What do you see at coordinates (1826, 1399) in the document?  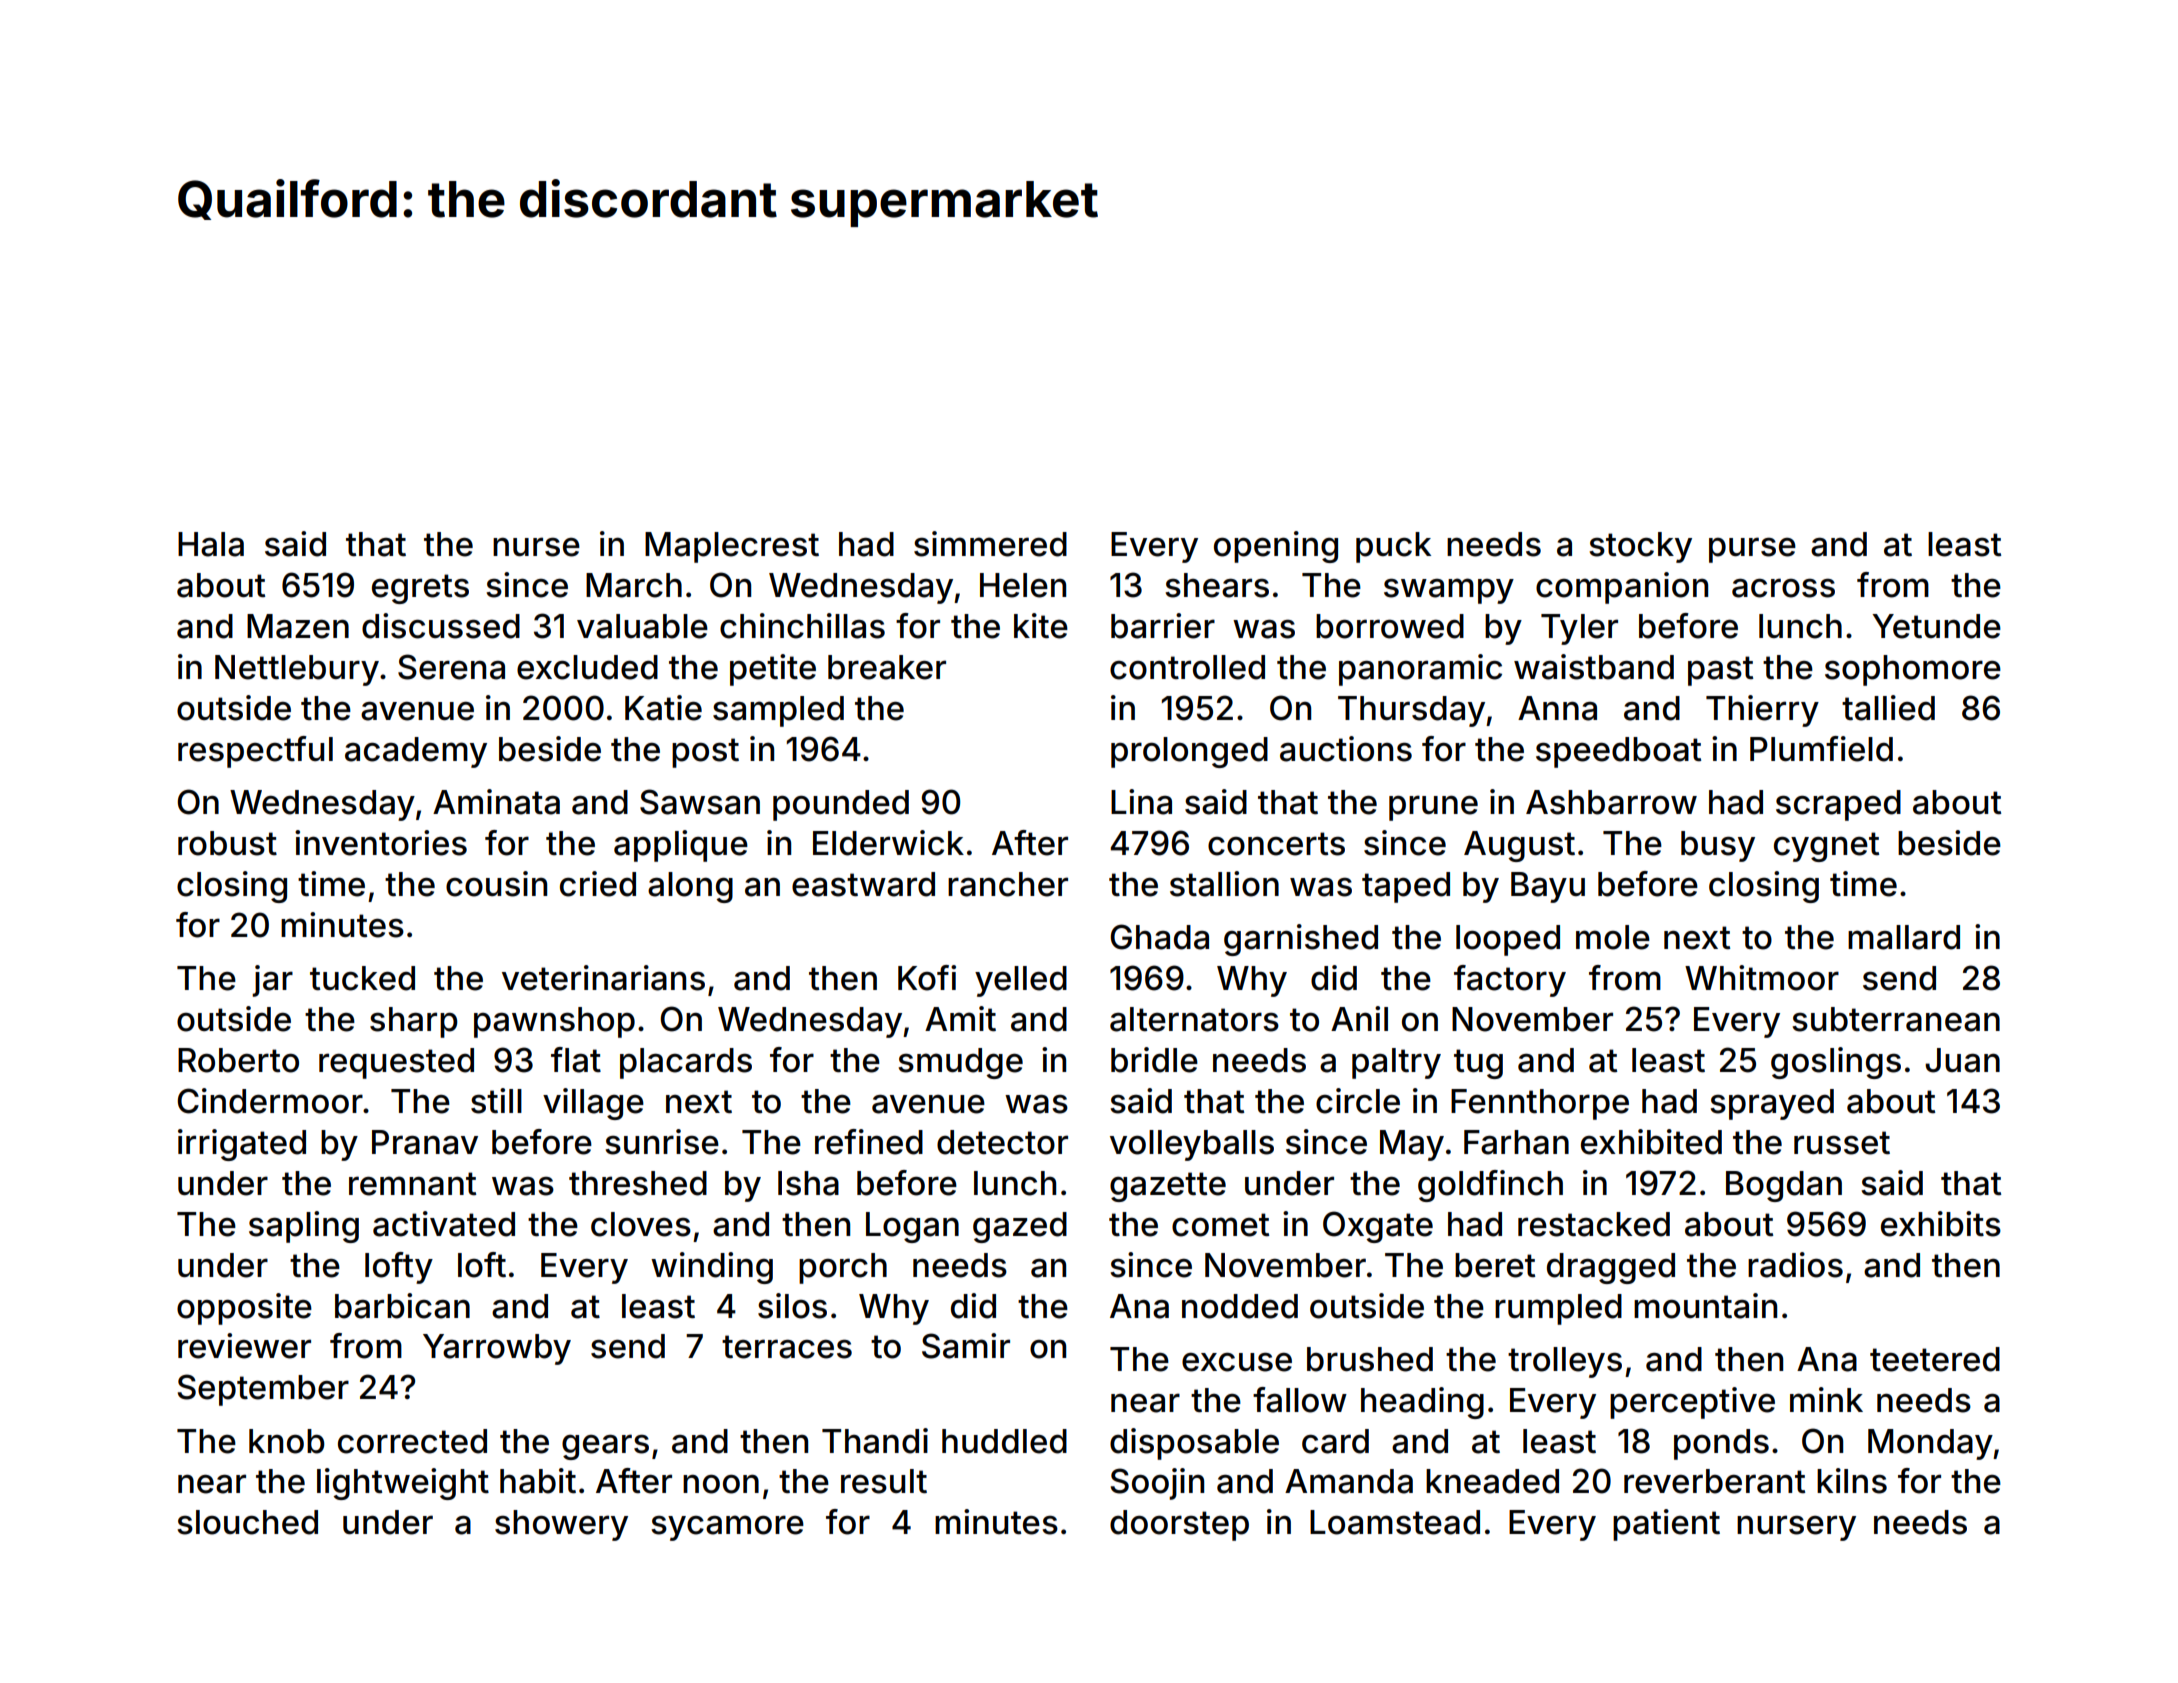 I see `mink` at bounding box center [1826, 1399].
